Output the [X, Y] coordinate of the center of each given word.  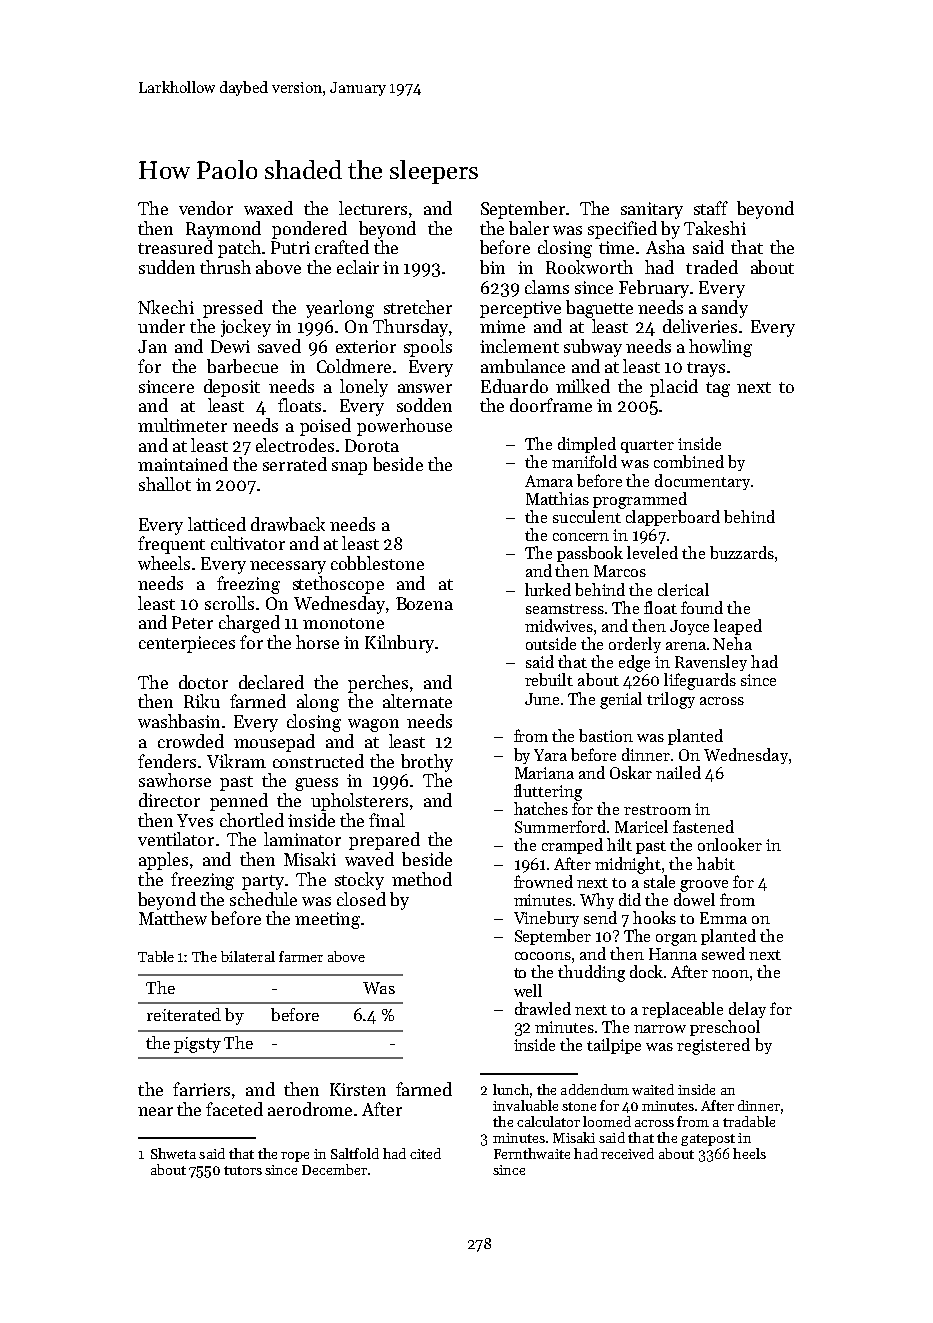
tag [718, 389]
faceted [234, 1109]
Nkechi [166, 307]
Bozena [424, 603]
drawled [543, 1008]
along [318, 703]
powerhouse [404, 427]
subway [593, 348]
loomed [607, 1121]
